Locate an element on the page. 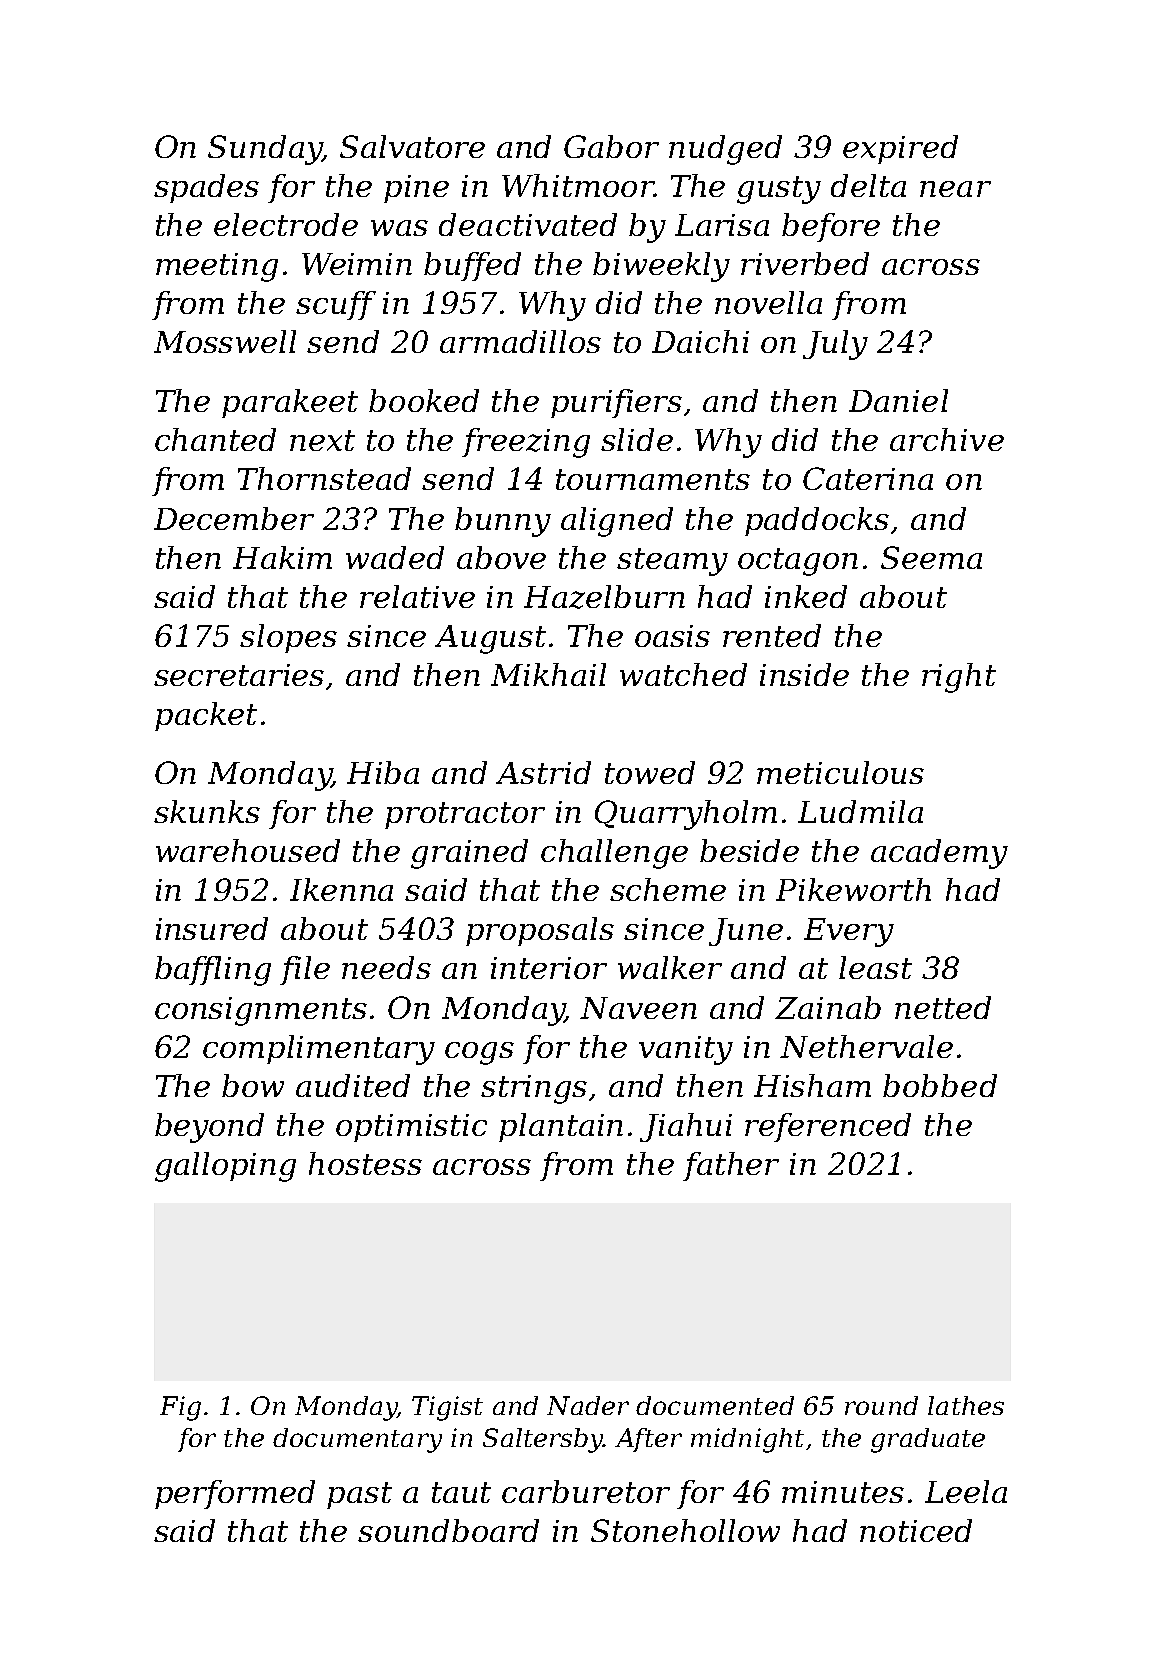 The height and width of the image is (1654, 1165). round is located at coordinates (881, 1405).
